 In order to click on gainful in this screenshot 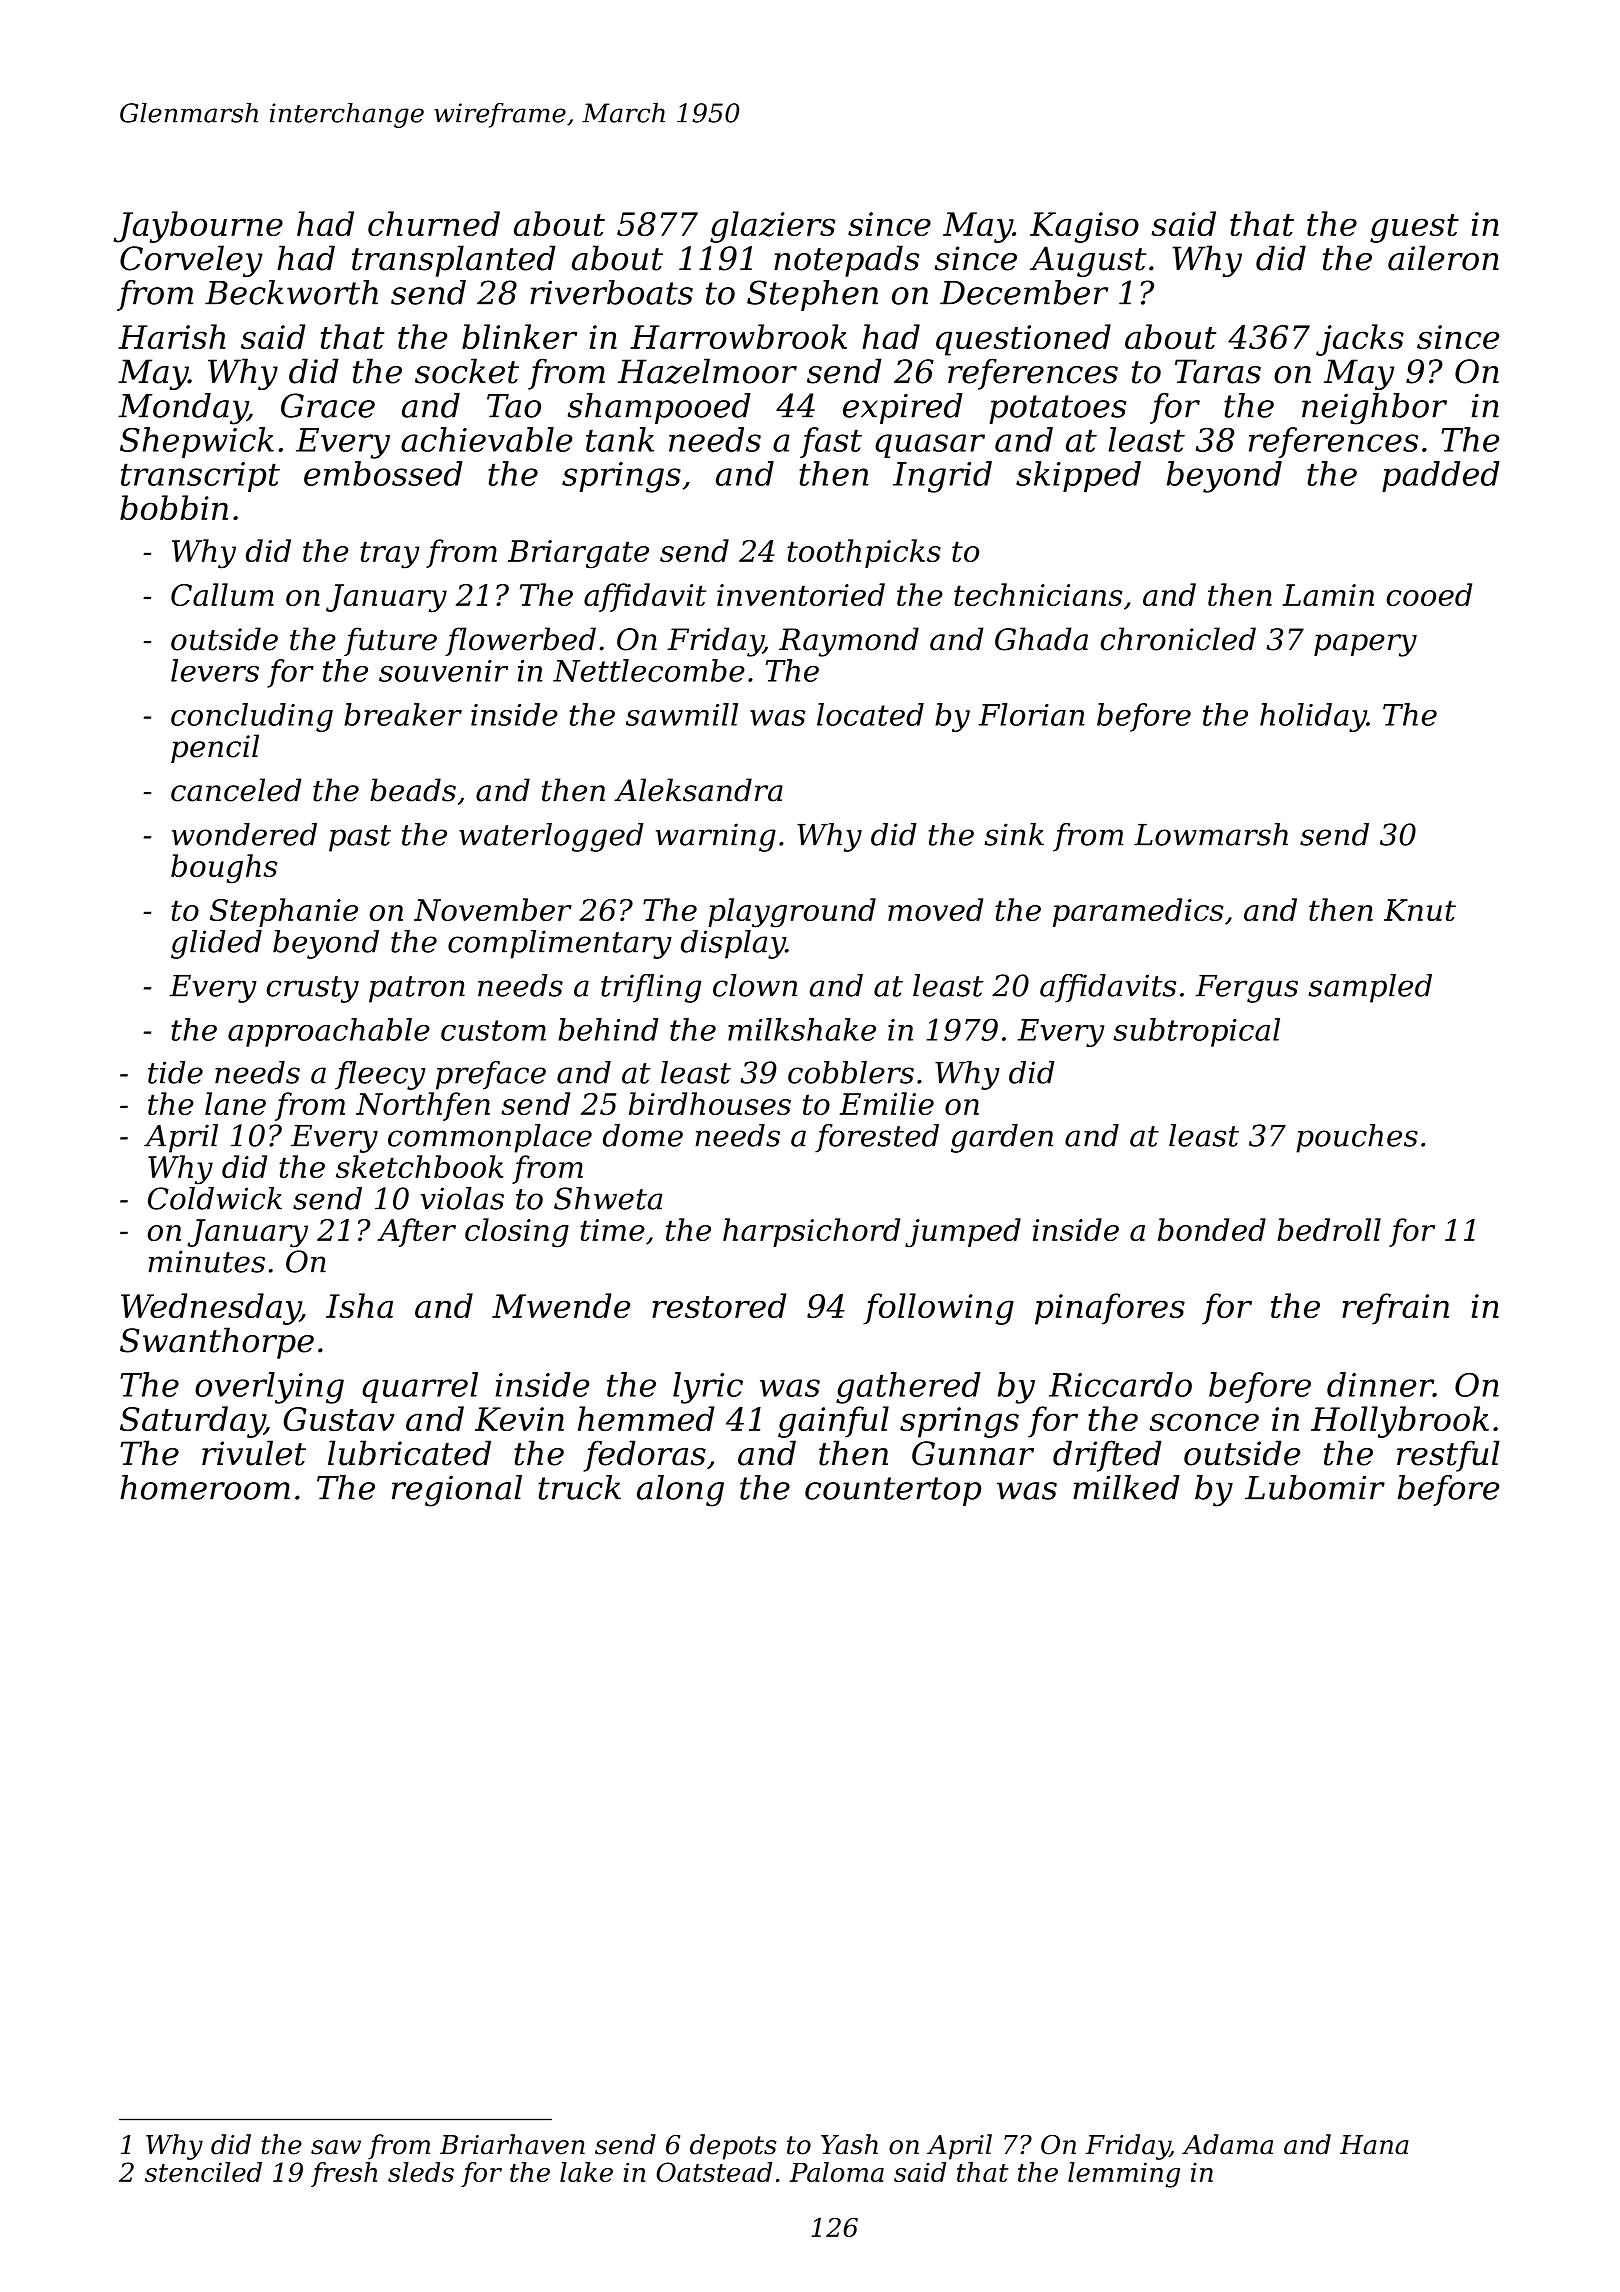, I will do `click(833, 1422)`.
